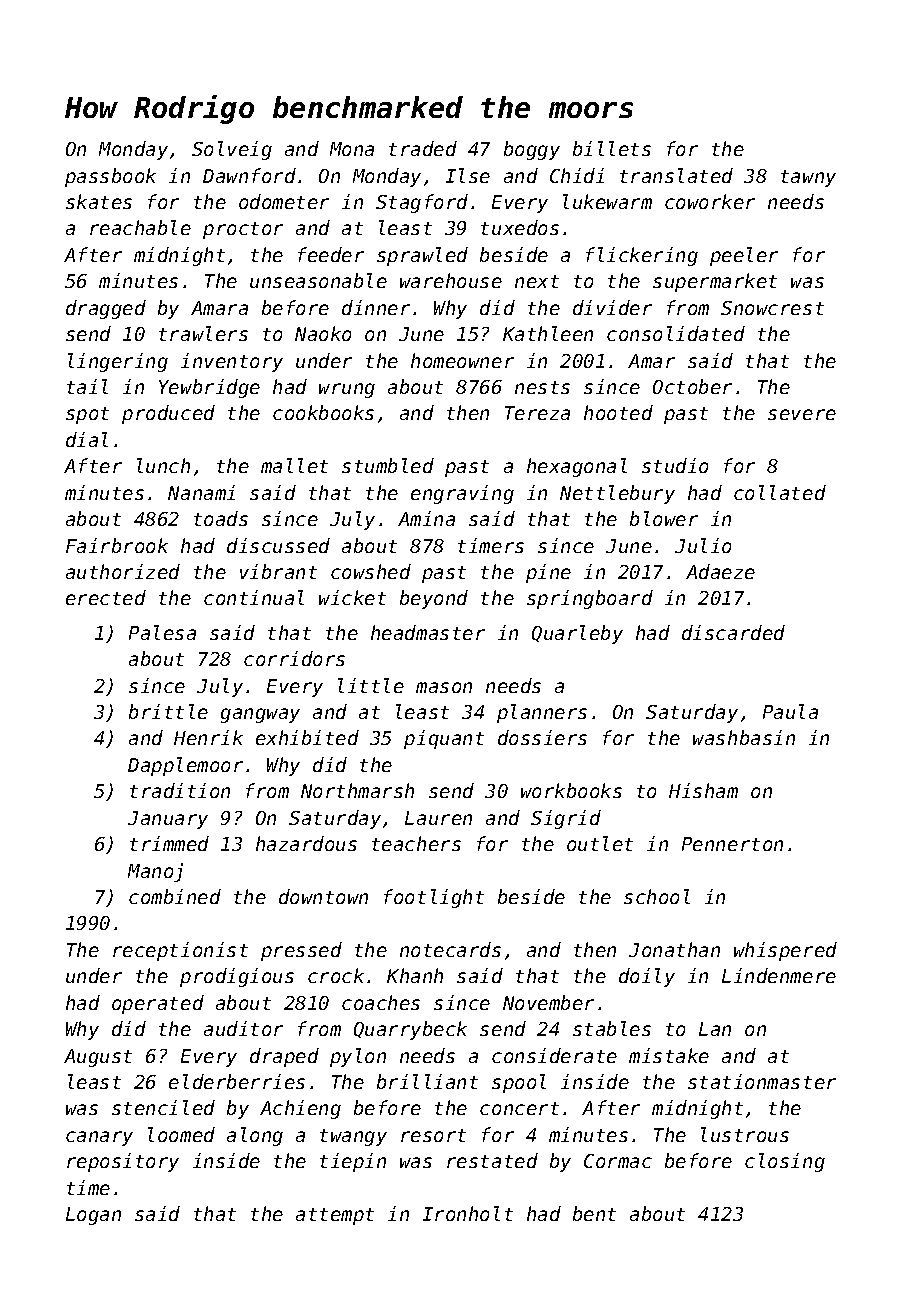 Image resolution: width=908 pixels, height=1316 pixels. What do you see at coordinates (434, 599) in the image?
I see `beyond` at bounding box center [434, 599].
